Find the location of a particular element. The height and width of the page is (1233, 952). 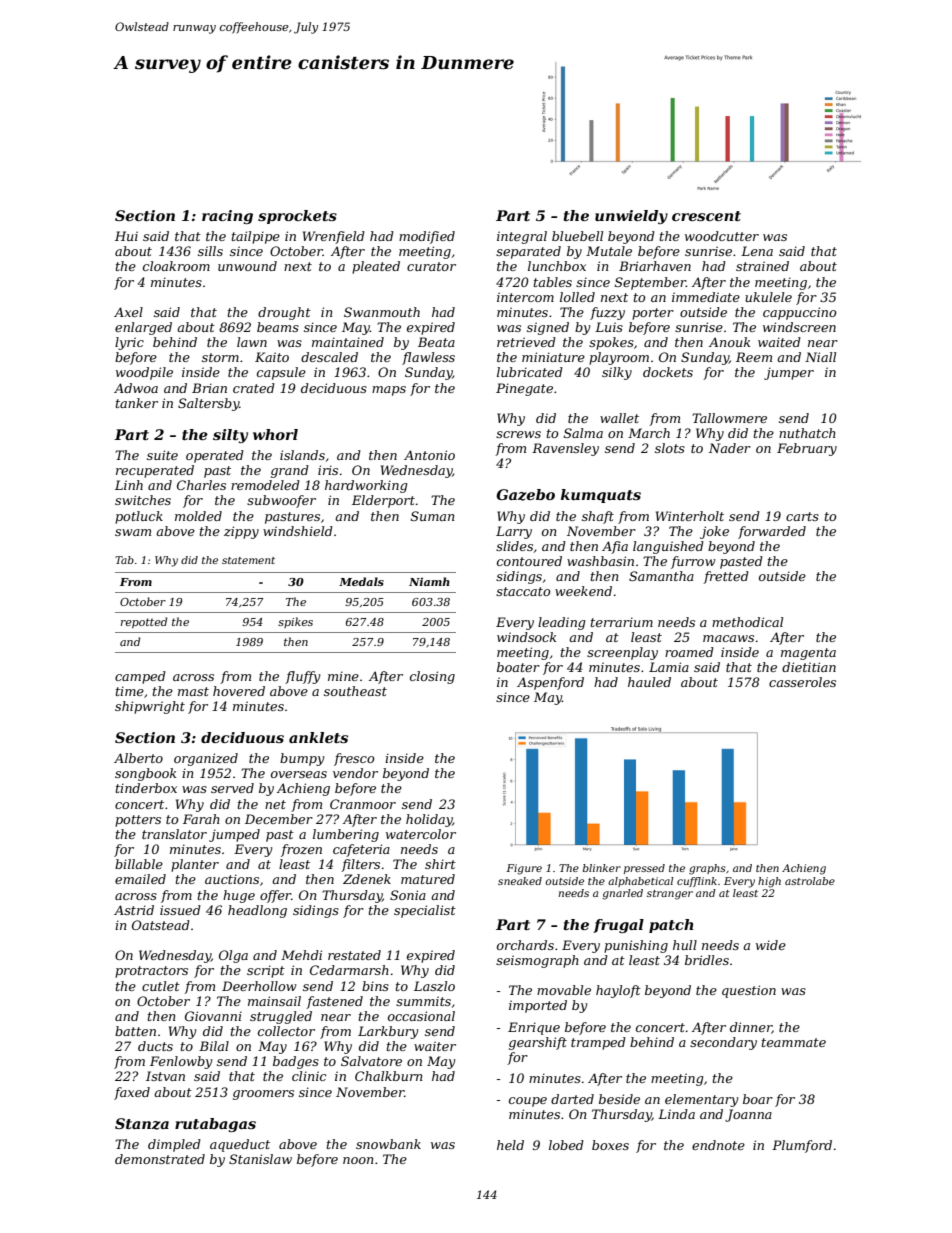

crescent is located at coordinates (706, 216).
